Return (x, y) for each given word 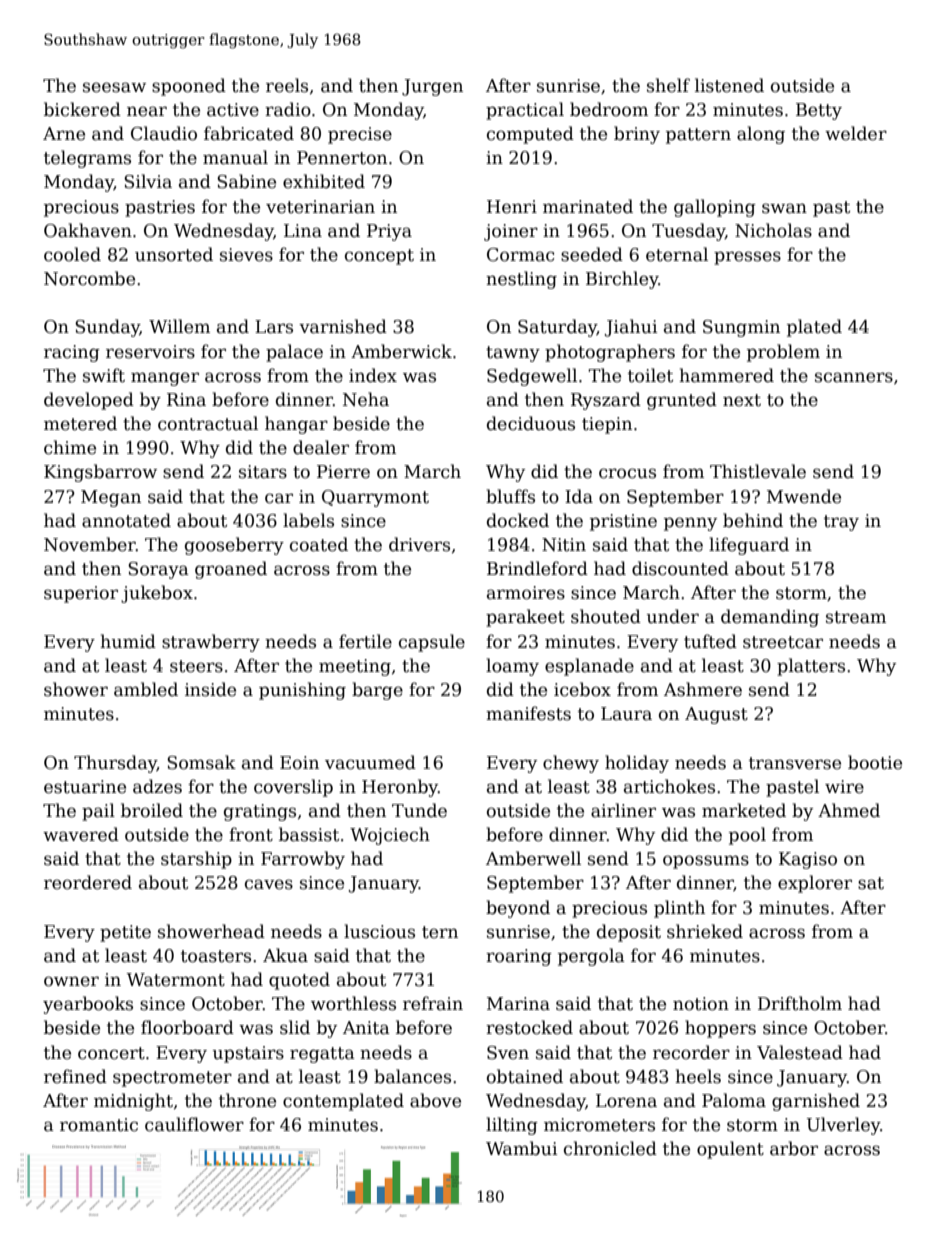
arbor (794, 1148)
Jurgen (432, 87)
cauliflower (194, 1124)
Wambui (521, 1148)
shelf (668, 85)
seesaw (114, 87)
